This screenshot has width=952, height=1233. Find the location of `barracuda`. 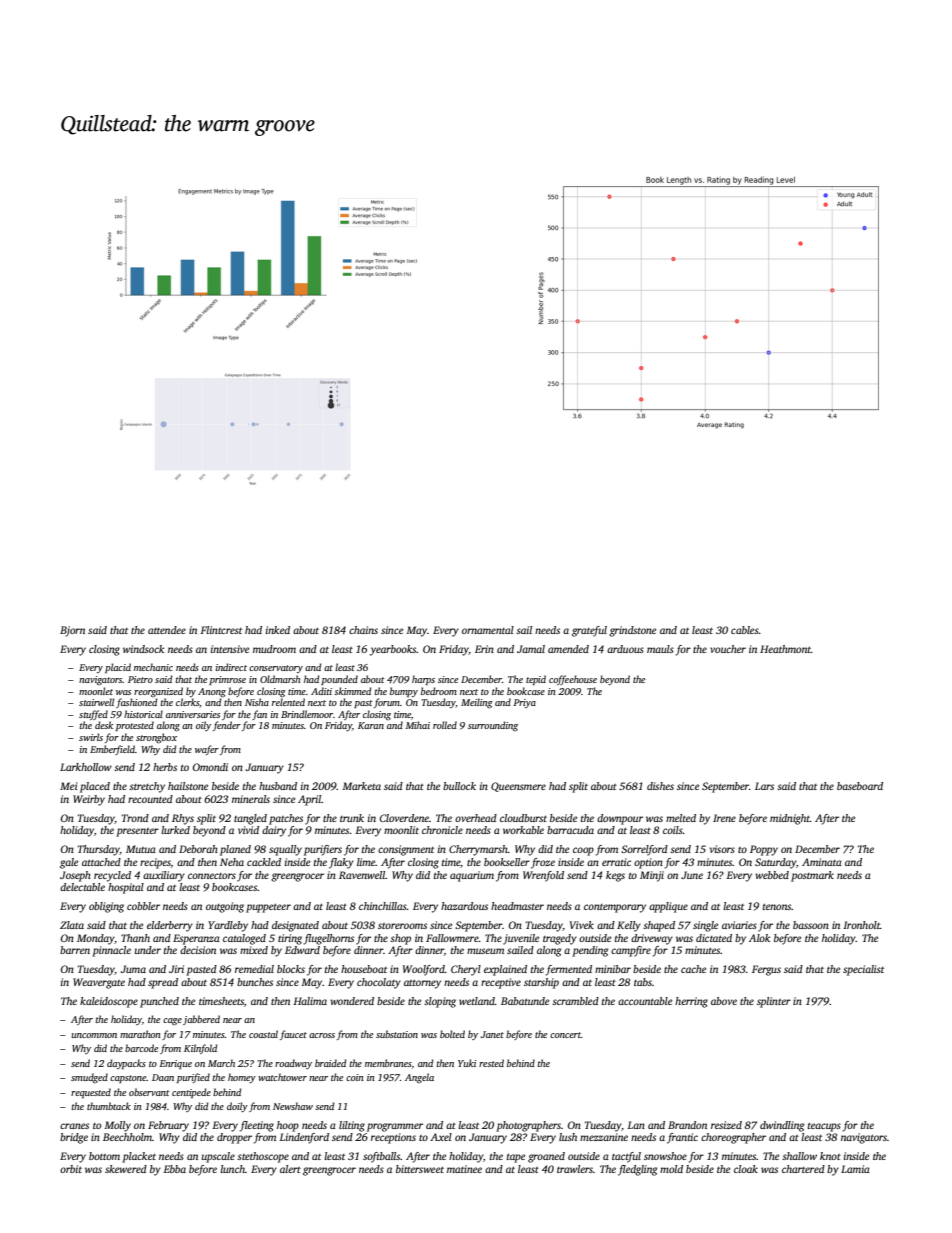

barracuda is located at coordinates (570, 830).
